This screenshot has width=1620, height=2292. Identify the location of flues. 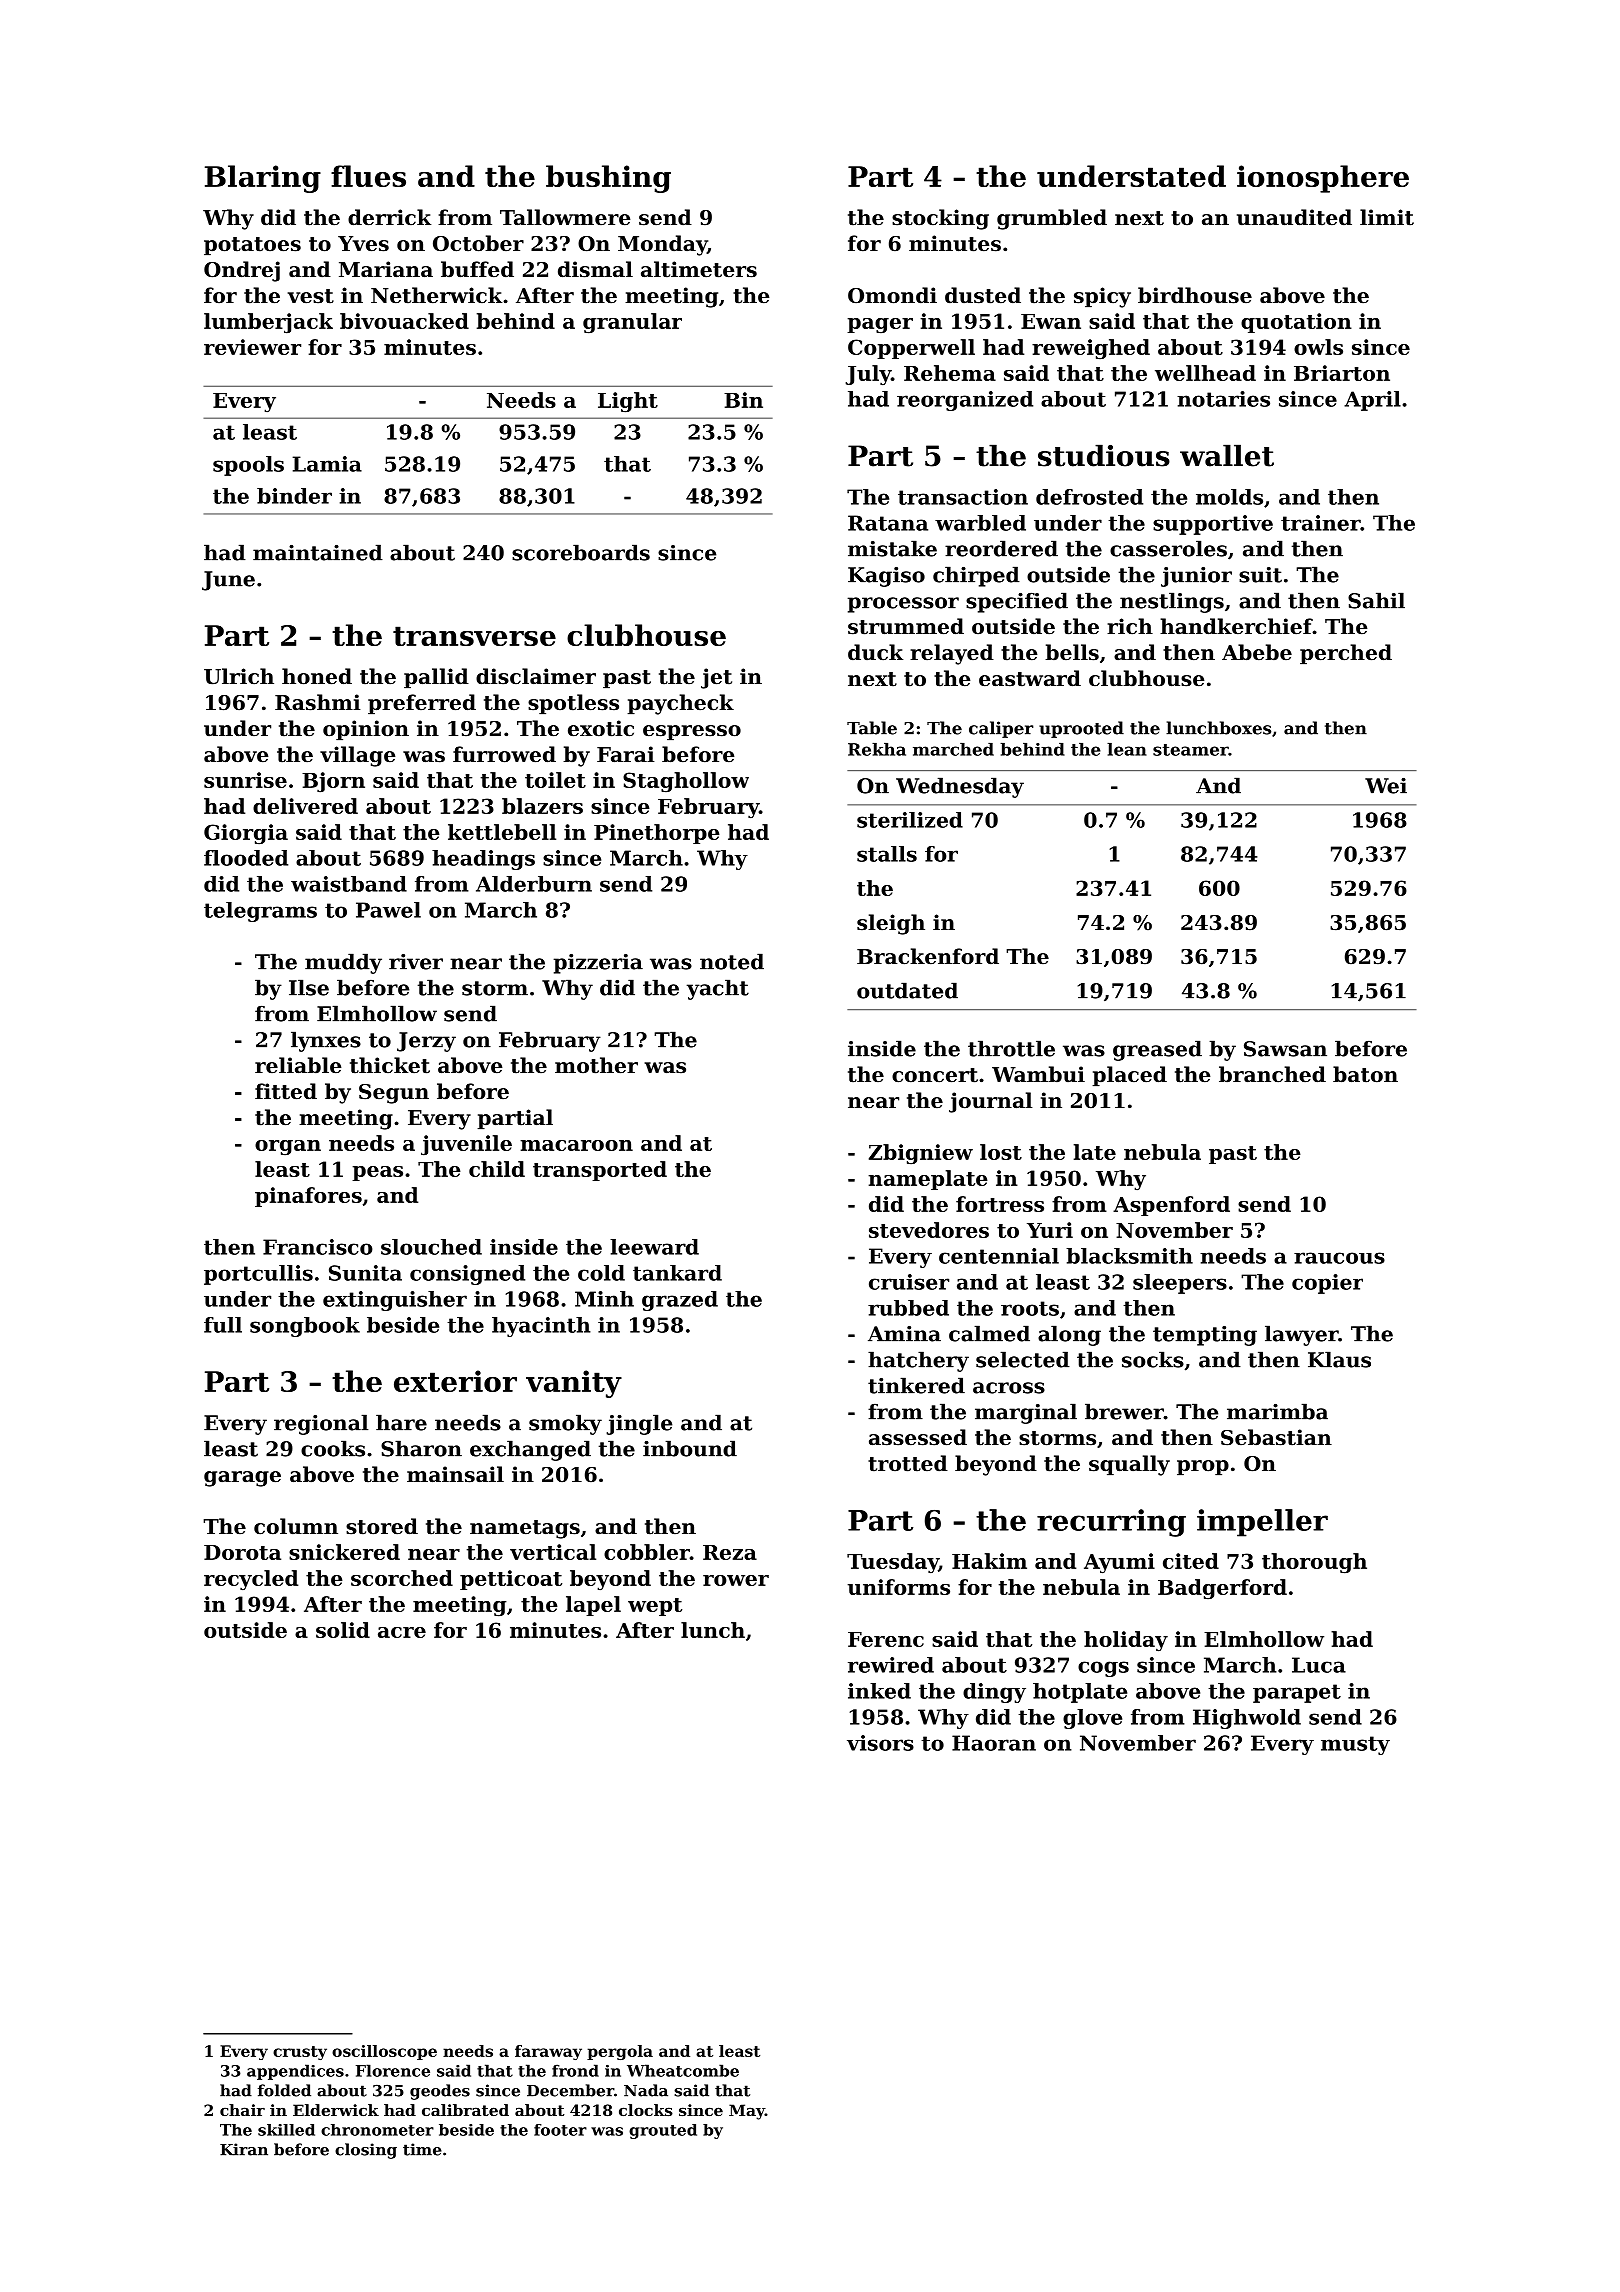
(368, 176).
